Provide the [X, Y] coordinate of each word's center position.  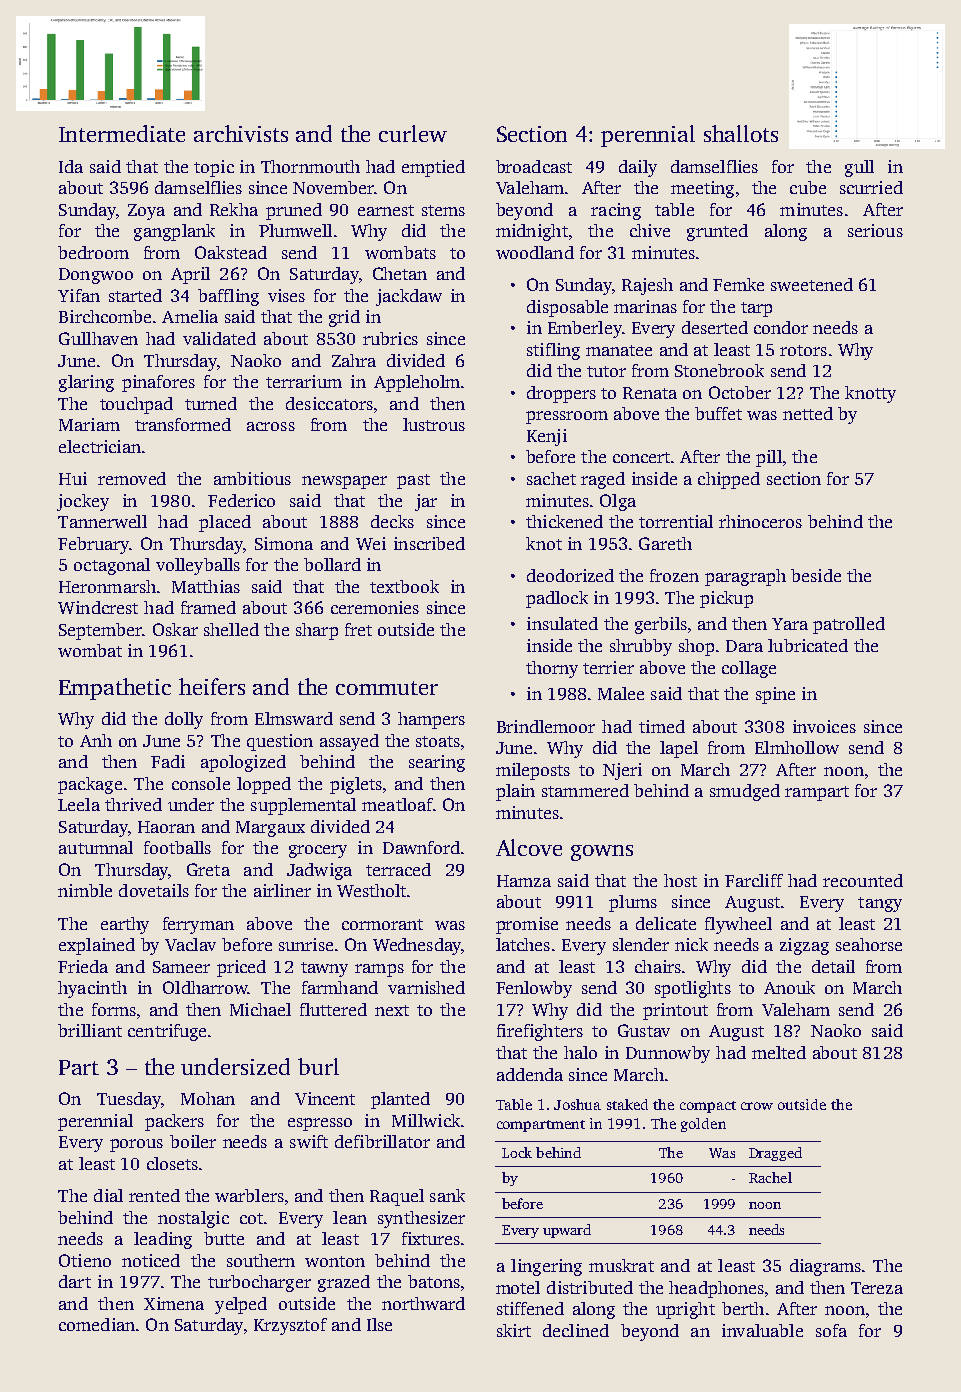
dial [108, 1195]
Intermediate [122, 133]
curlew [413, 133]
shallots [741, 133]
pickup [726, 599]
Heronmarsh [107, 586]
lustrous [434, 424]
